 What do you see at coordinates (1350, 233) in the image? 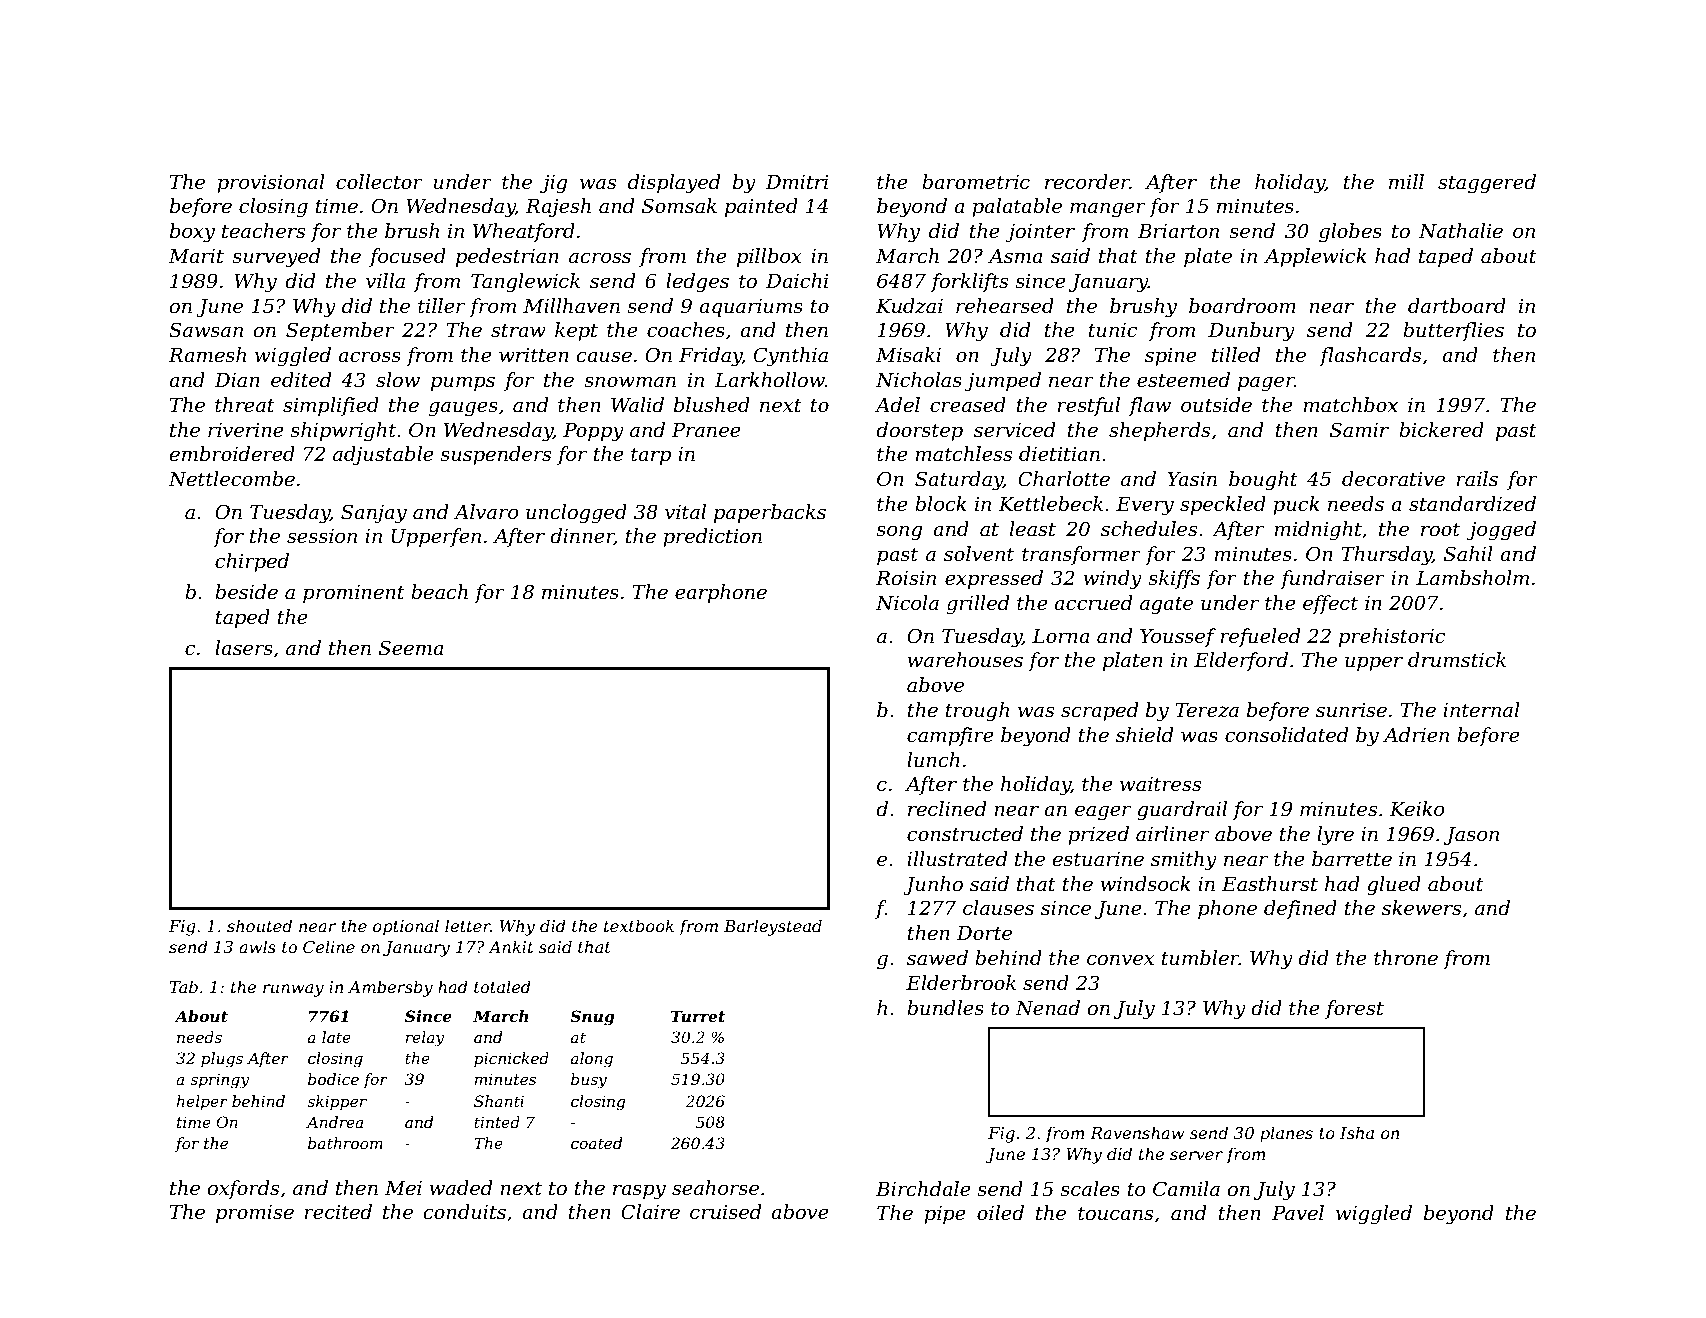
I see `globes` at bounding box center [1350, 233].
